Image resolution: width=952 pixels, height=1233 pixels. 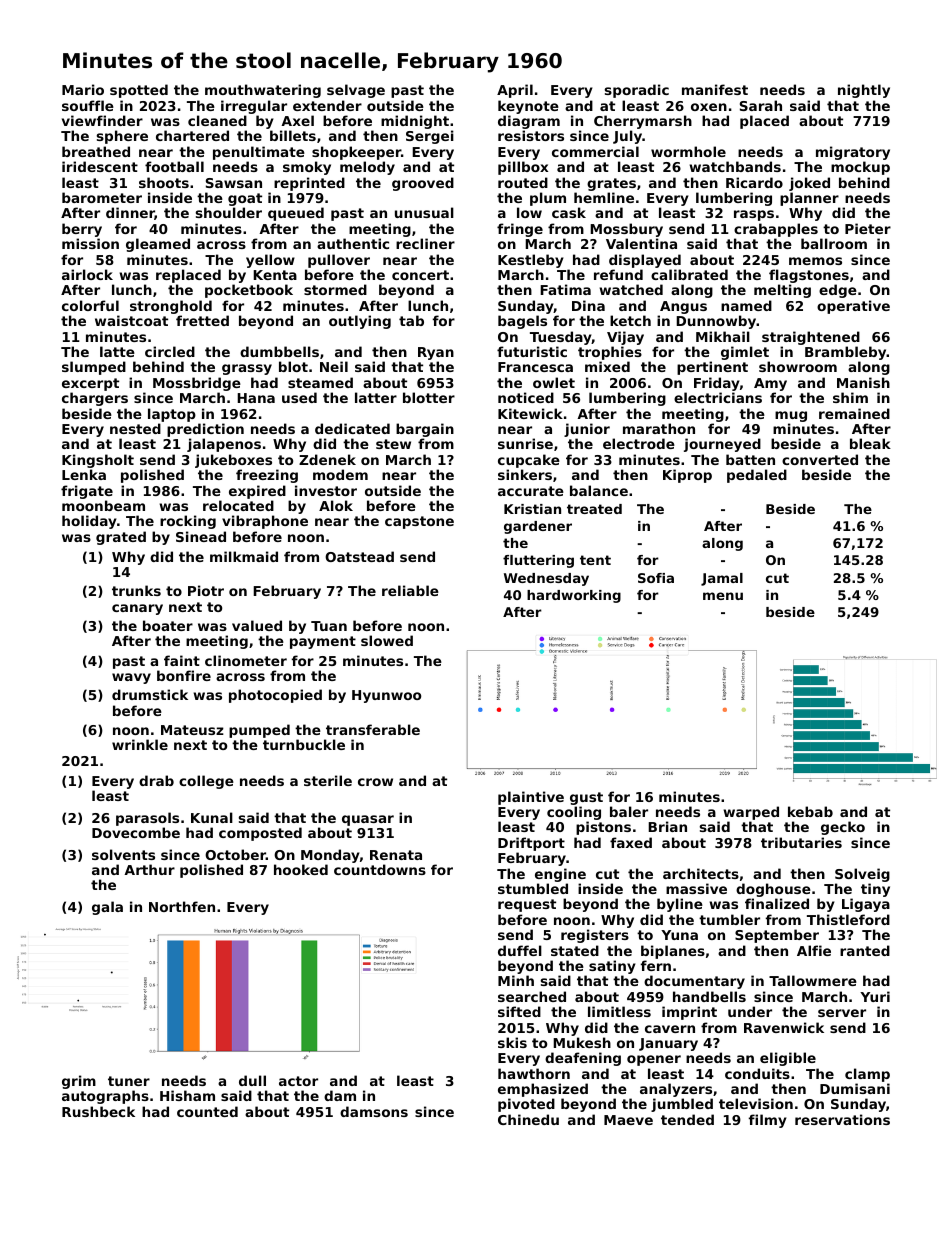 What do you see at coordinates (526, 397) in the document?
I see `noticed` at bounding box center [526, 397].
